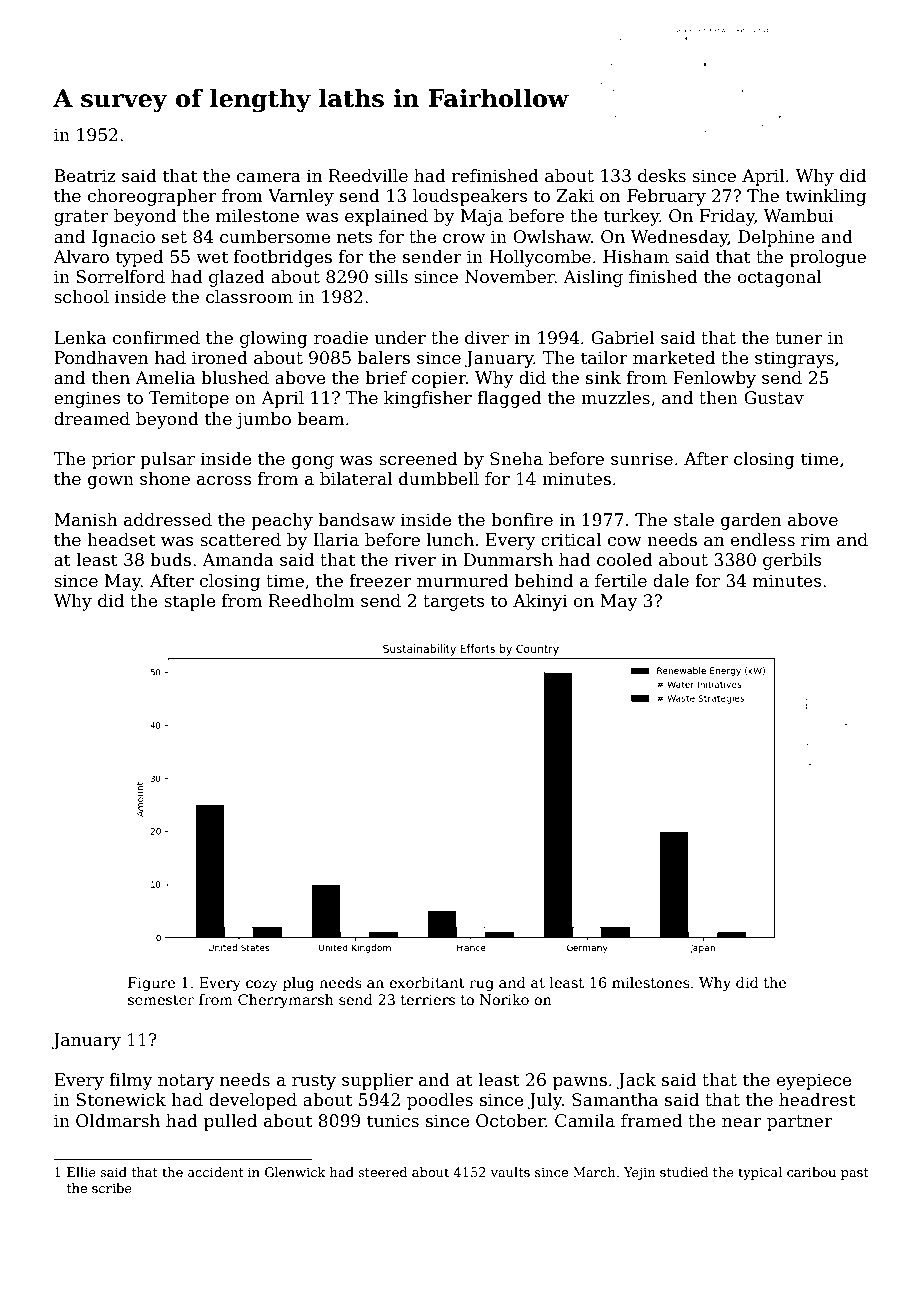 Image resolution: width=924 pixels, height=1314 pixels. Describe the element at coordinates (794, 359) in the document. I see `stingrays` at that location.
